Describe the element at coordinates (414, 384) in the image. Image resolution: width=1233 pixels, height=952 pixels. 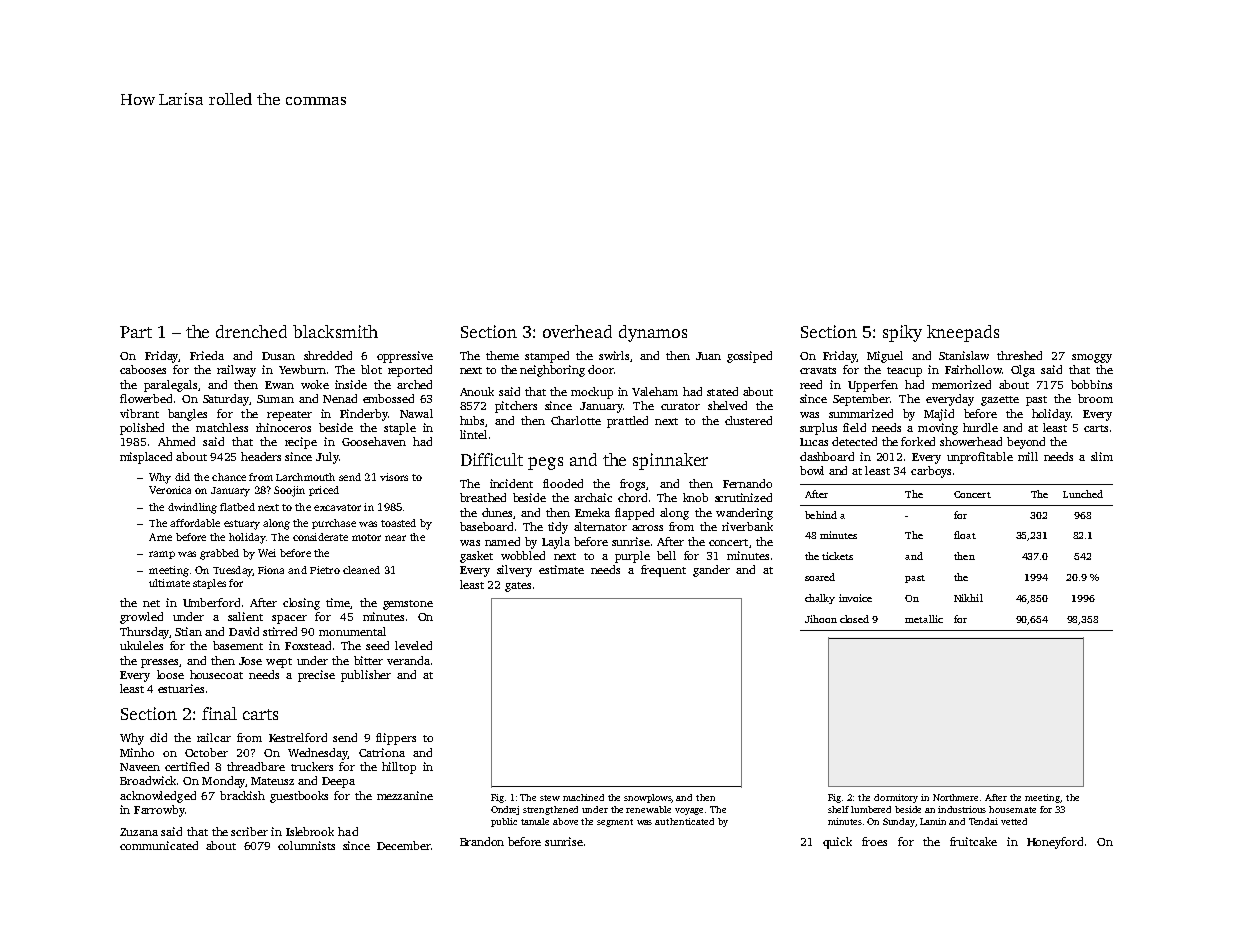
I see `arched` at that location.
